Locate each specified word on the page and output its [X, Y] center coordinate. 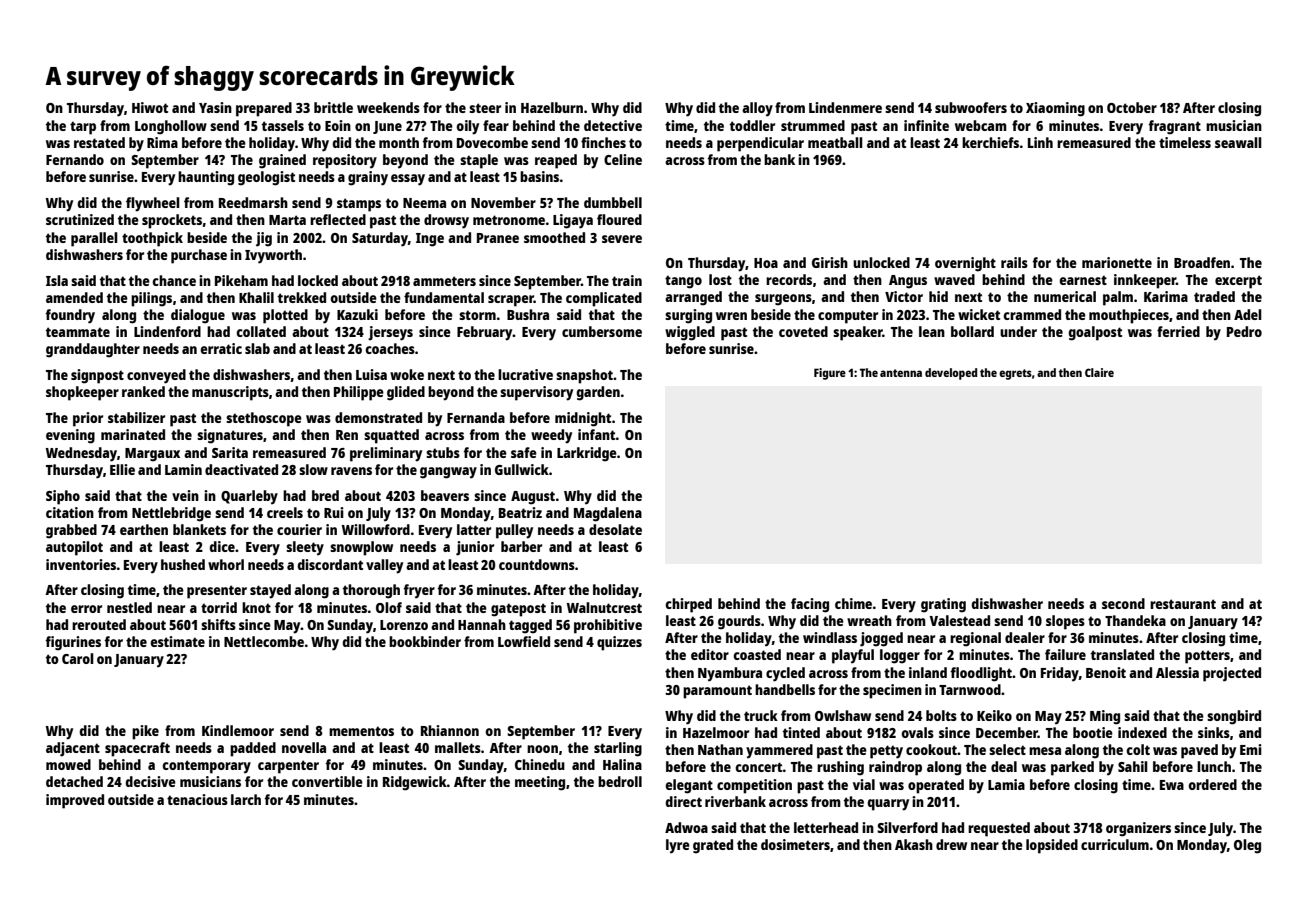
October [1132, 107]
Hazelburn [552, 107]
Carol [78, 658]
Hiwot [150, 107]
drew [951, 844]
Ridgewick [415, 783]
